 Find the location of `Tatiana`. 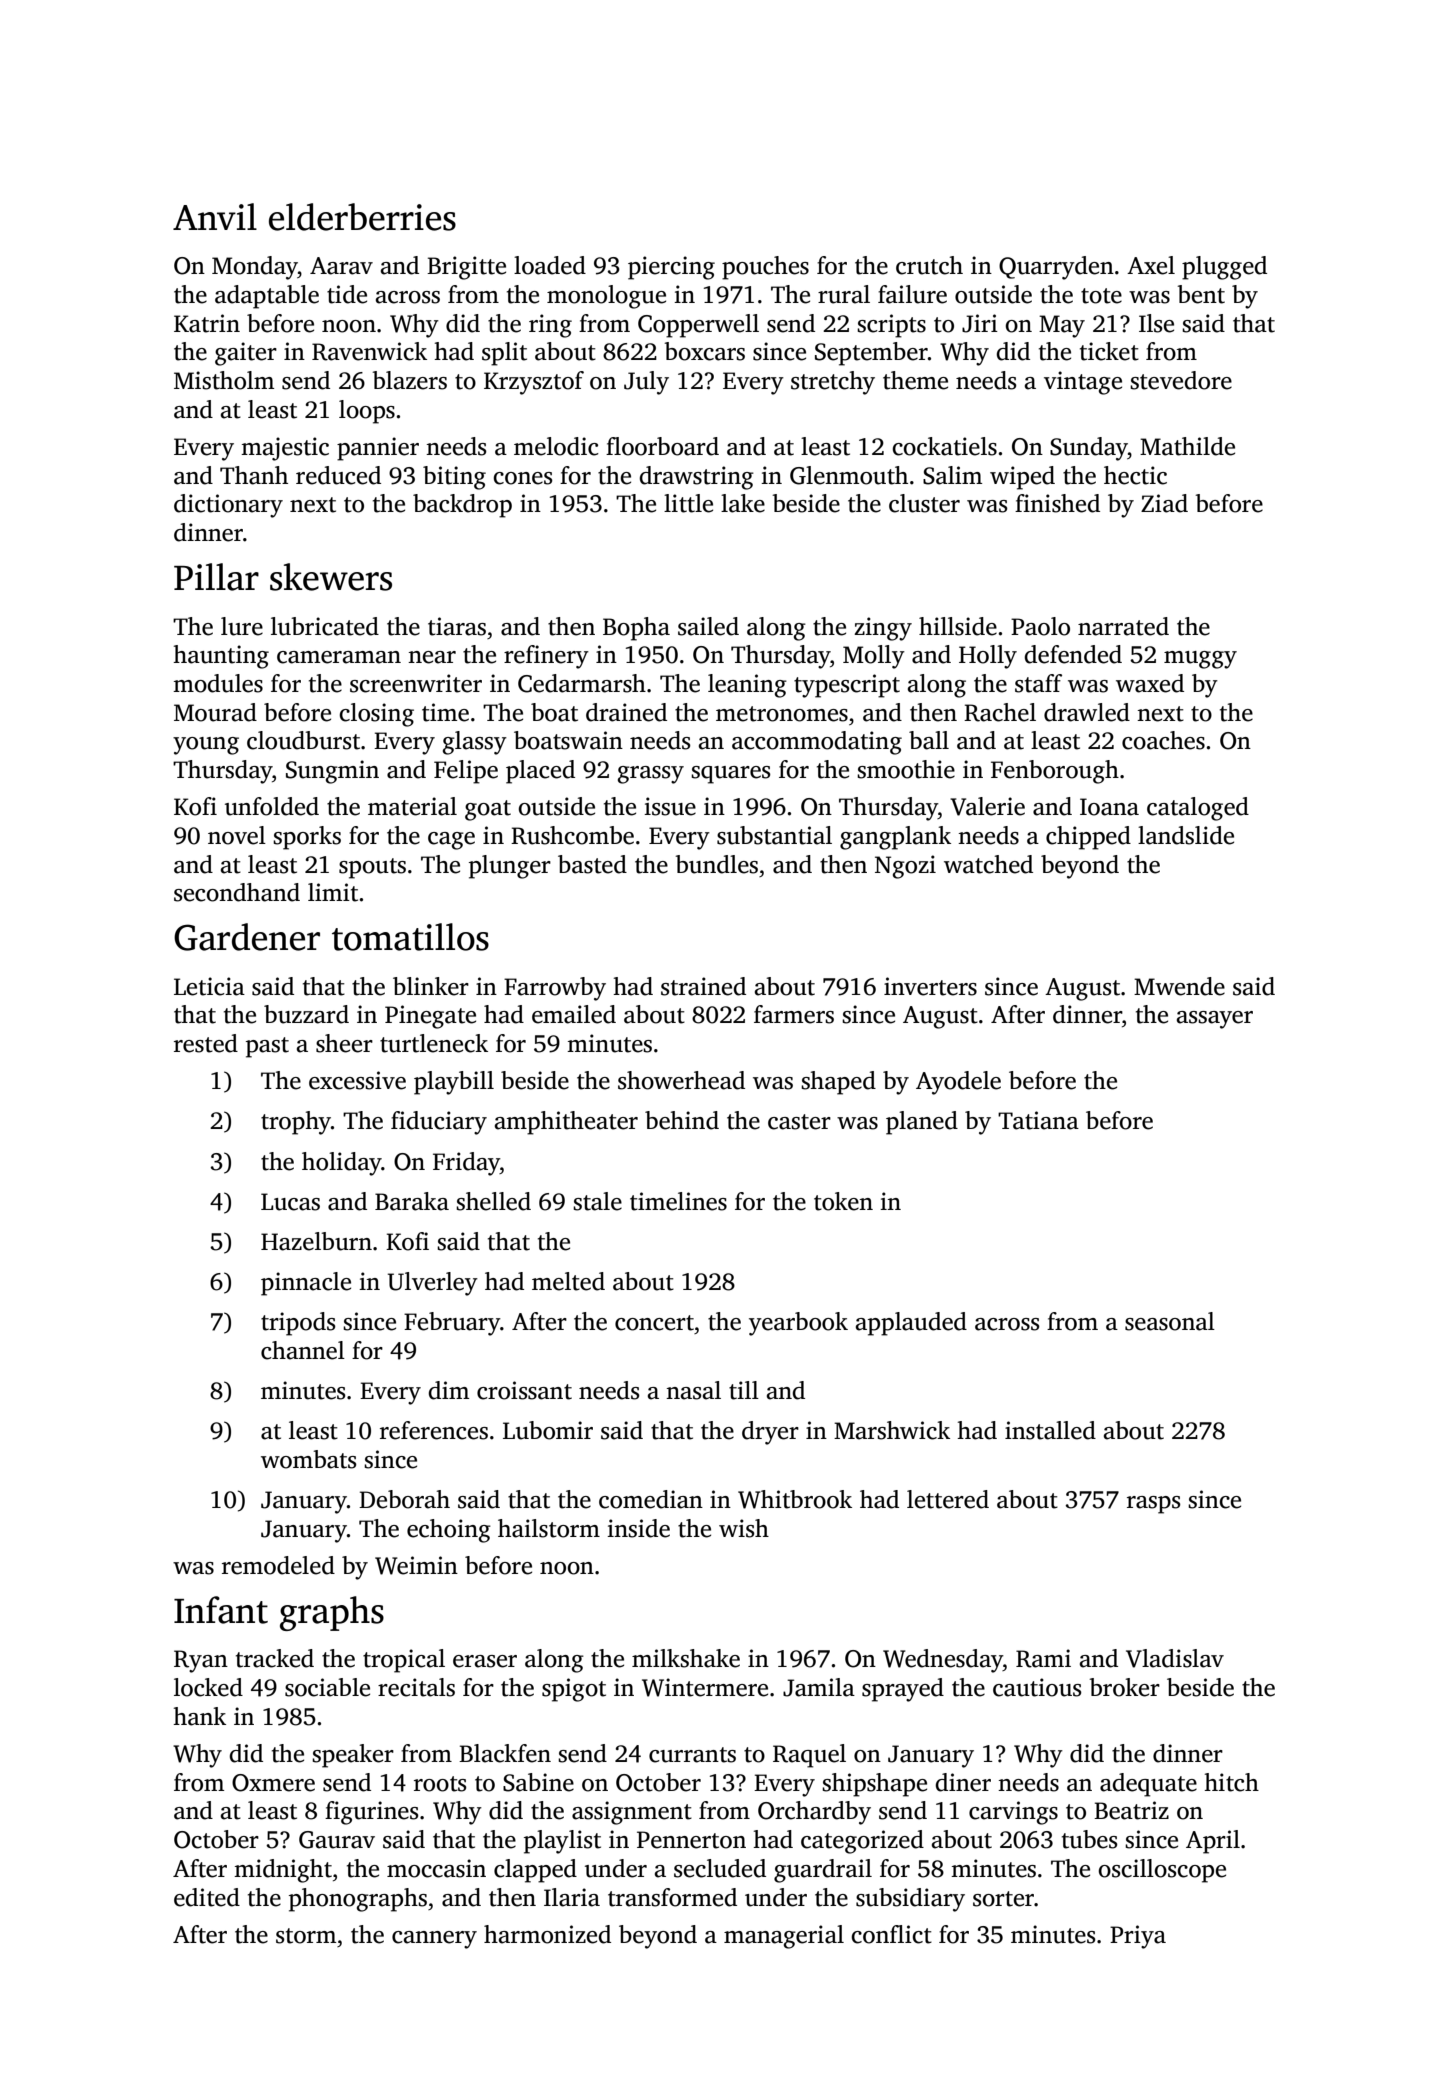

Tatiana is located at coordinates (1038, 1120).
